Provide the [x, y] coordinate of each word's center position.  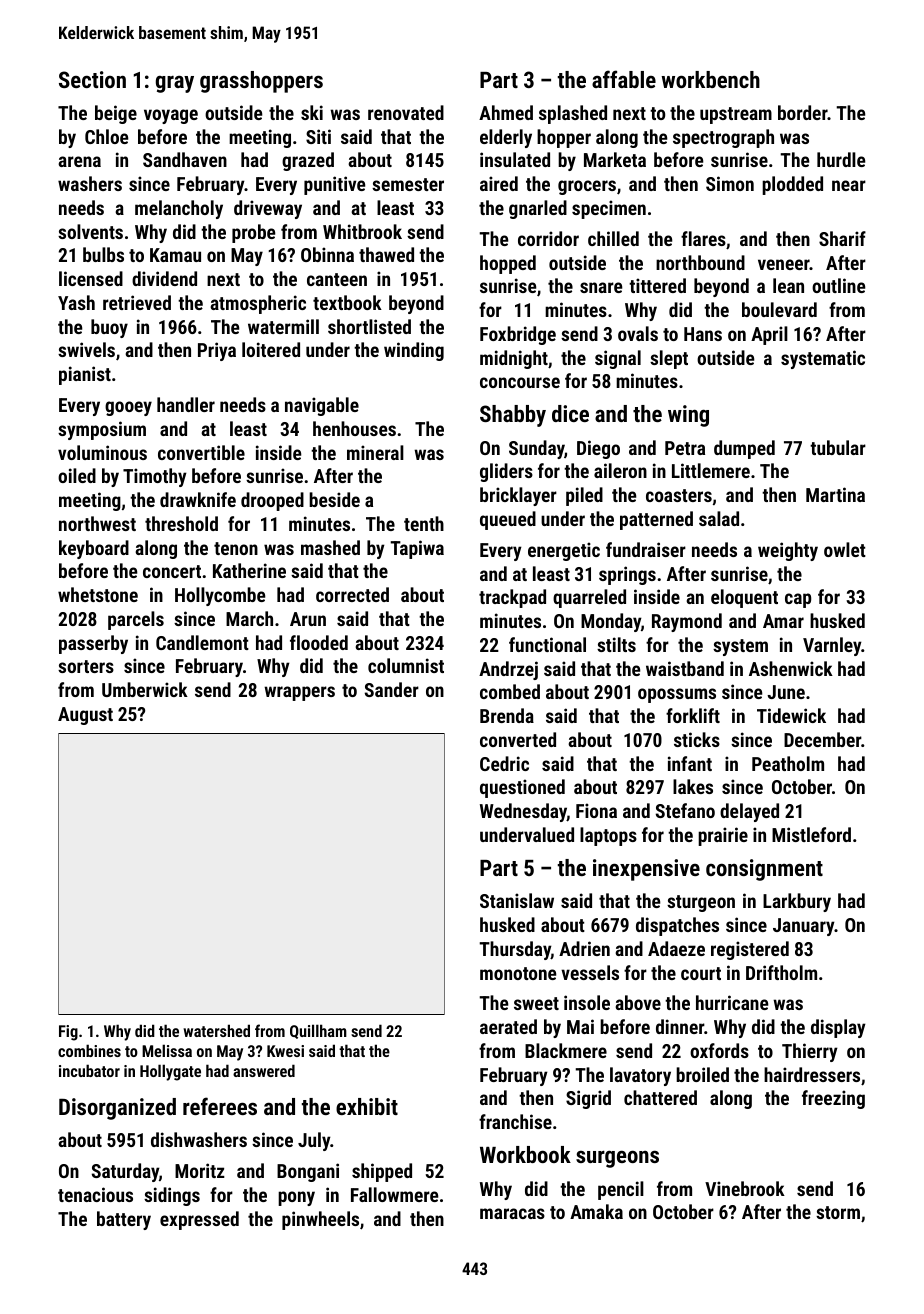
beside [334, 499]
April [769, 335]
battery [124, 1220]
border [803, 112]
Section [92, 79]
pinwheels [320, 1220]
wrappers [299, 693]
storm [838, 1212]
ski [312, 112]
